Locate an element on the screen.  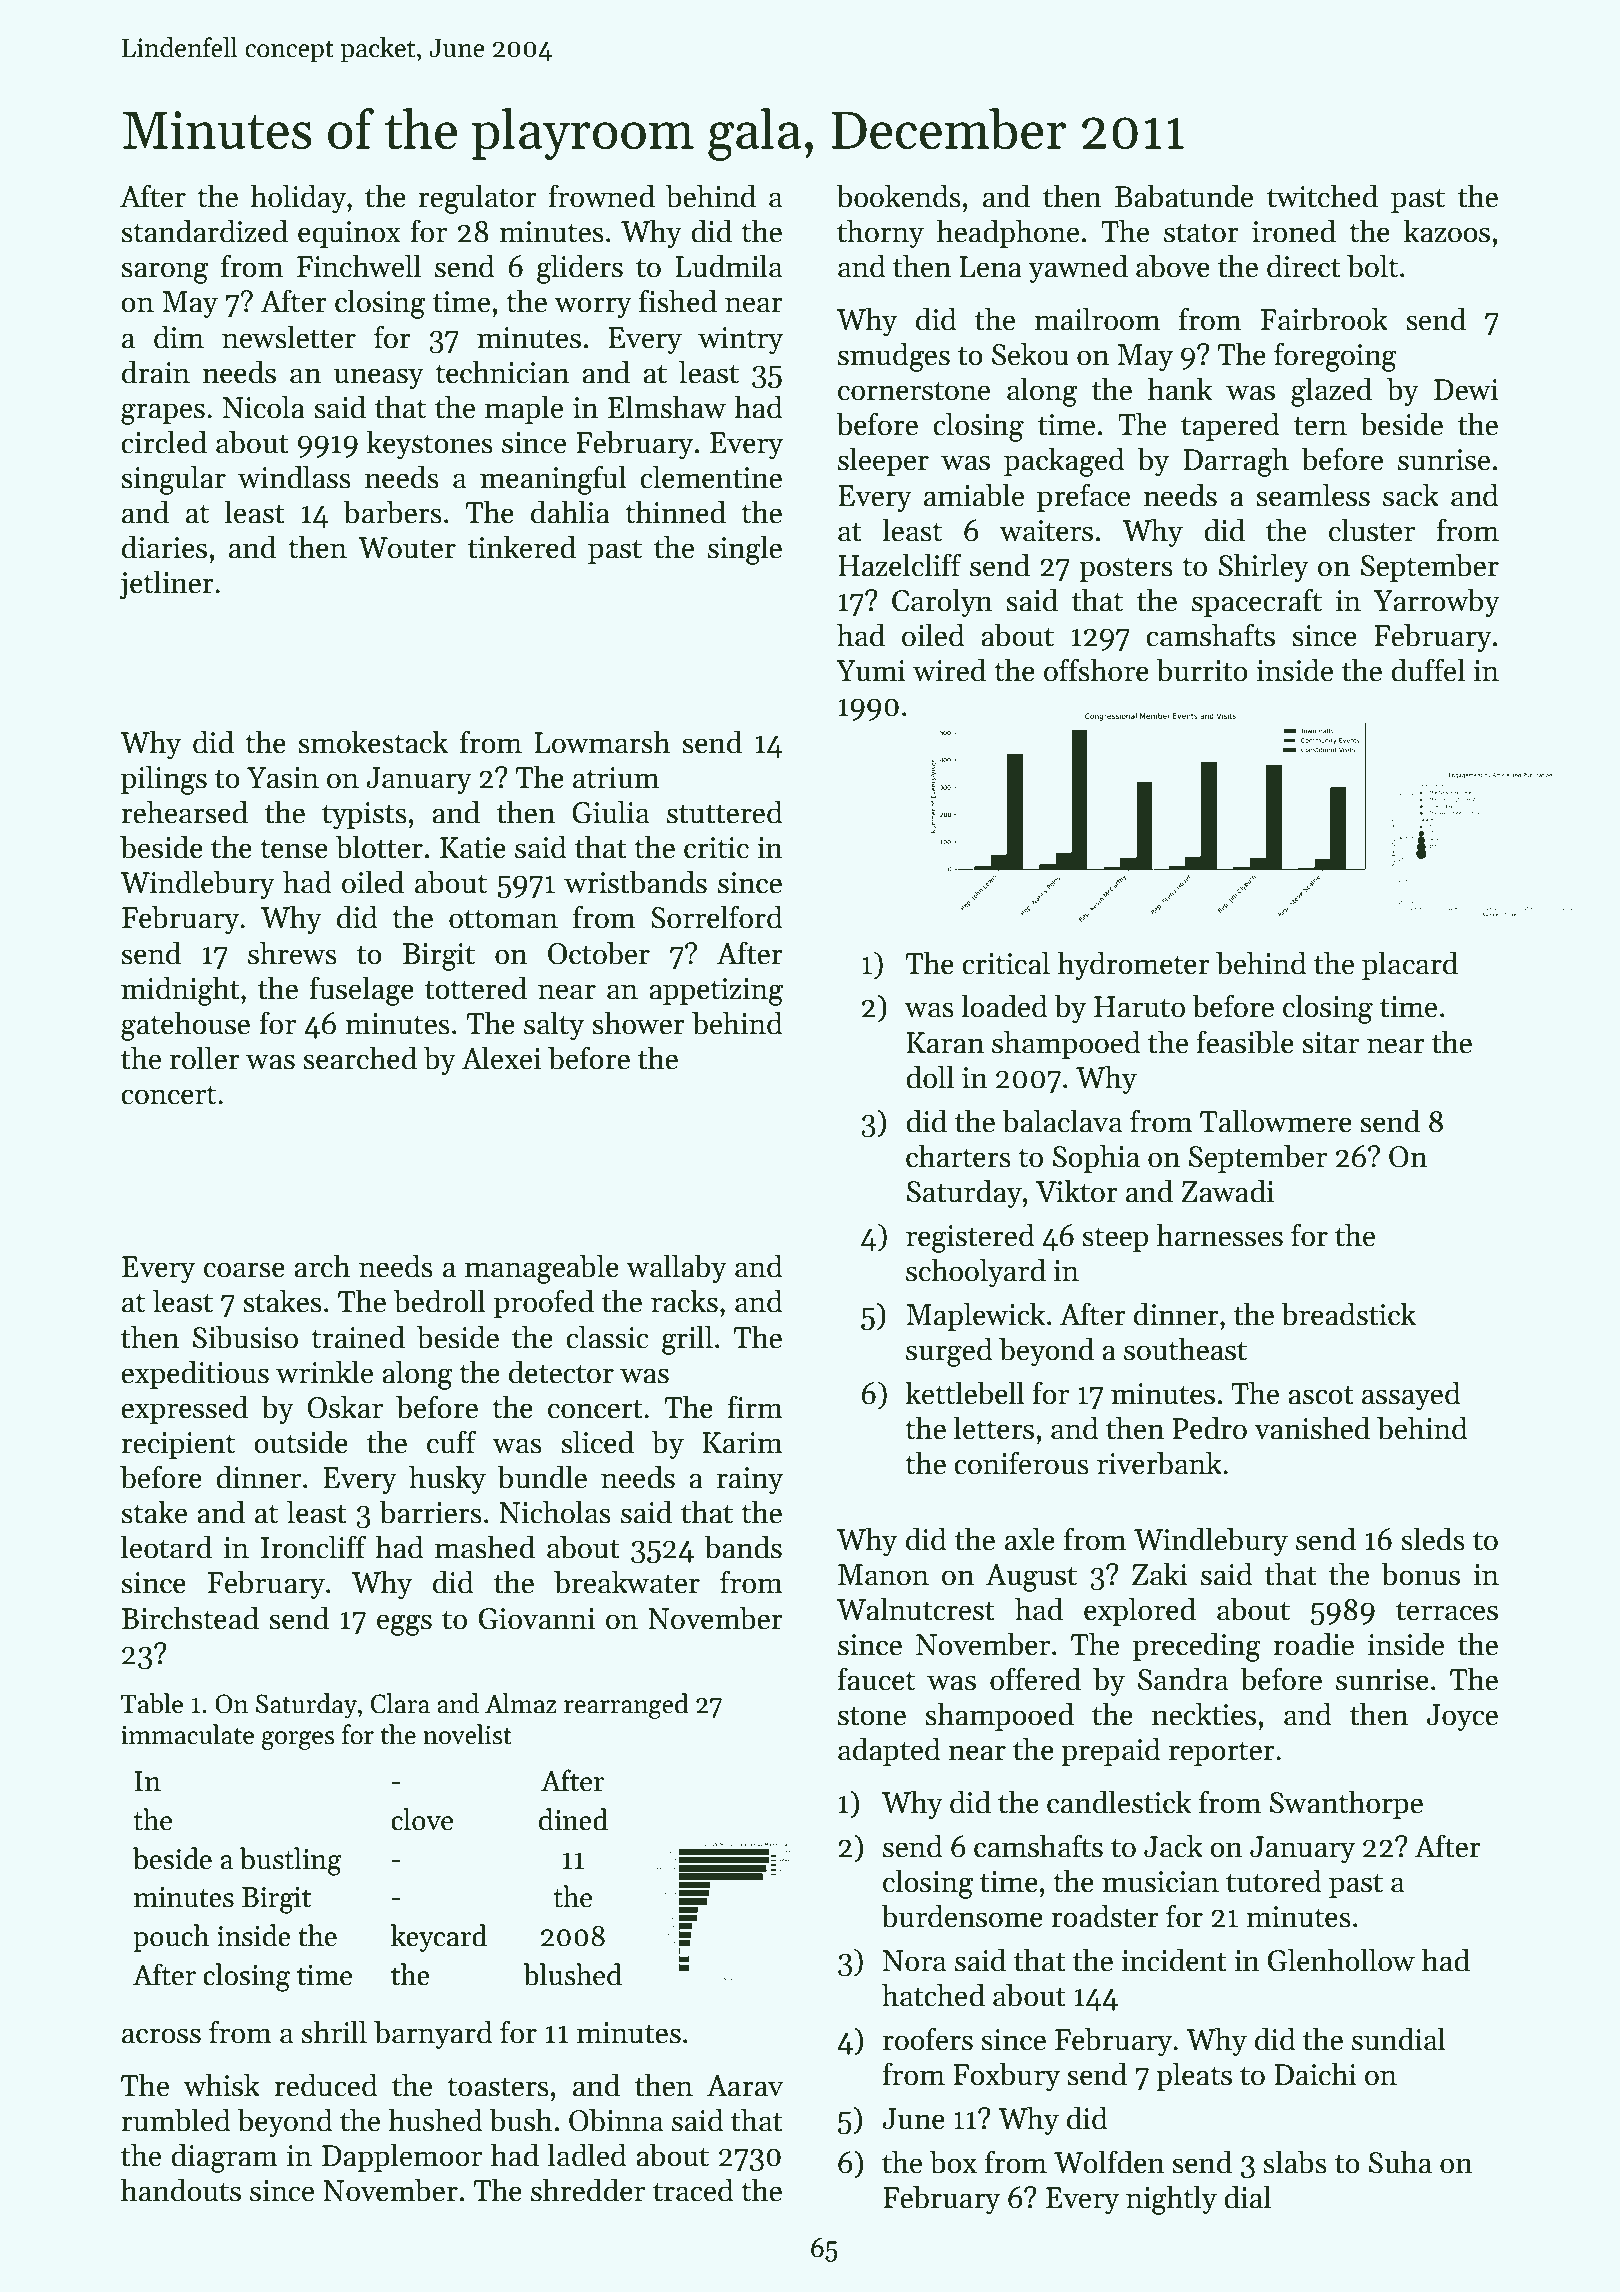
breakwater is located at coordinates (627, 1582).
